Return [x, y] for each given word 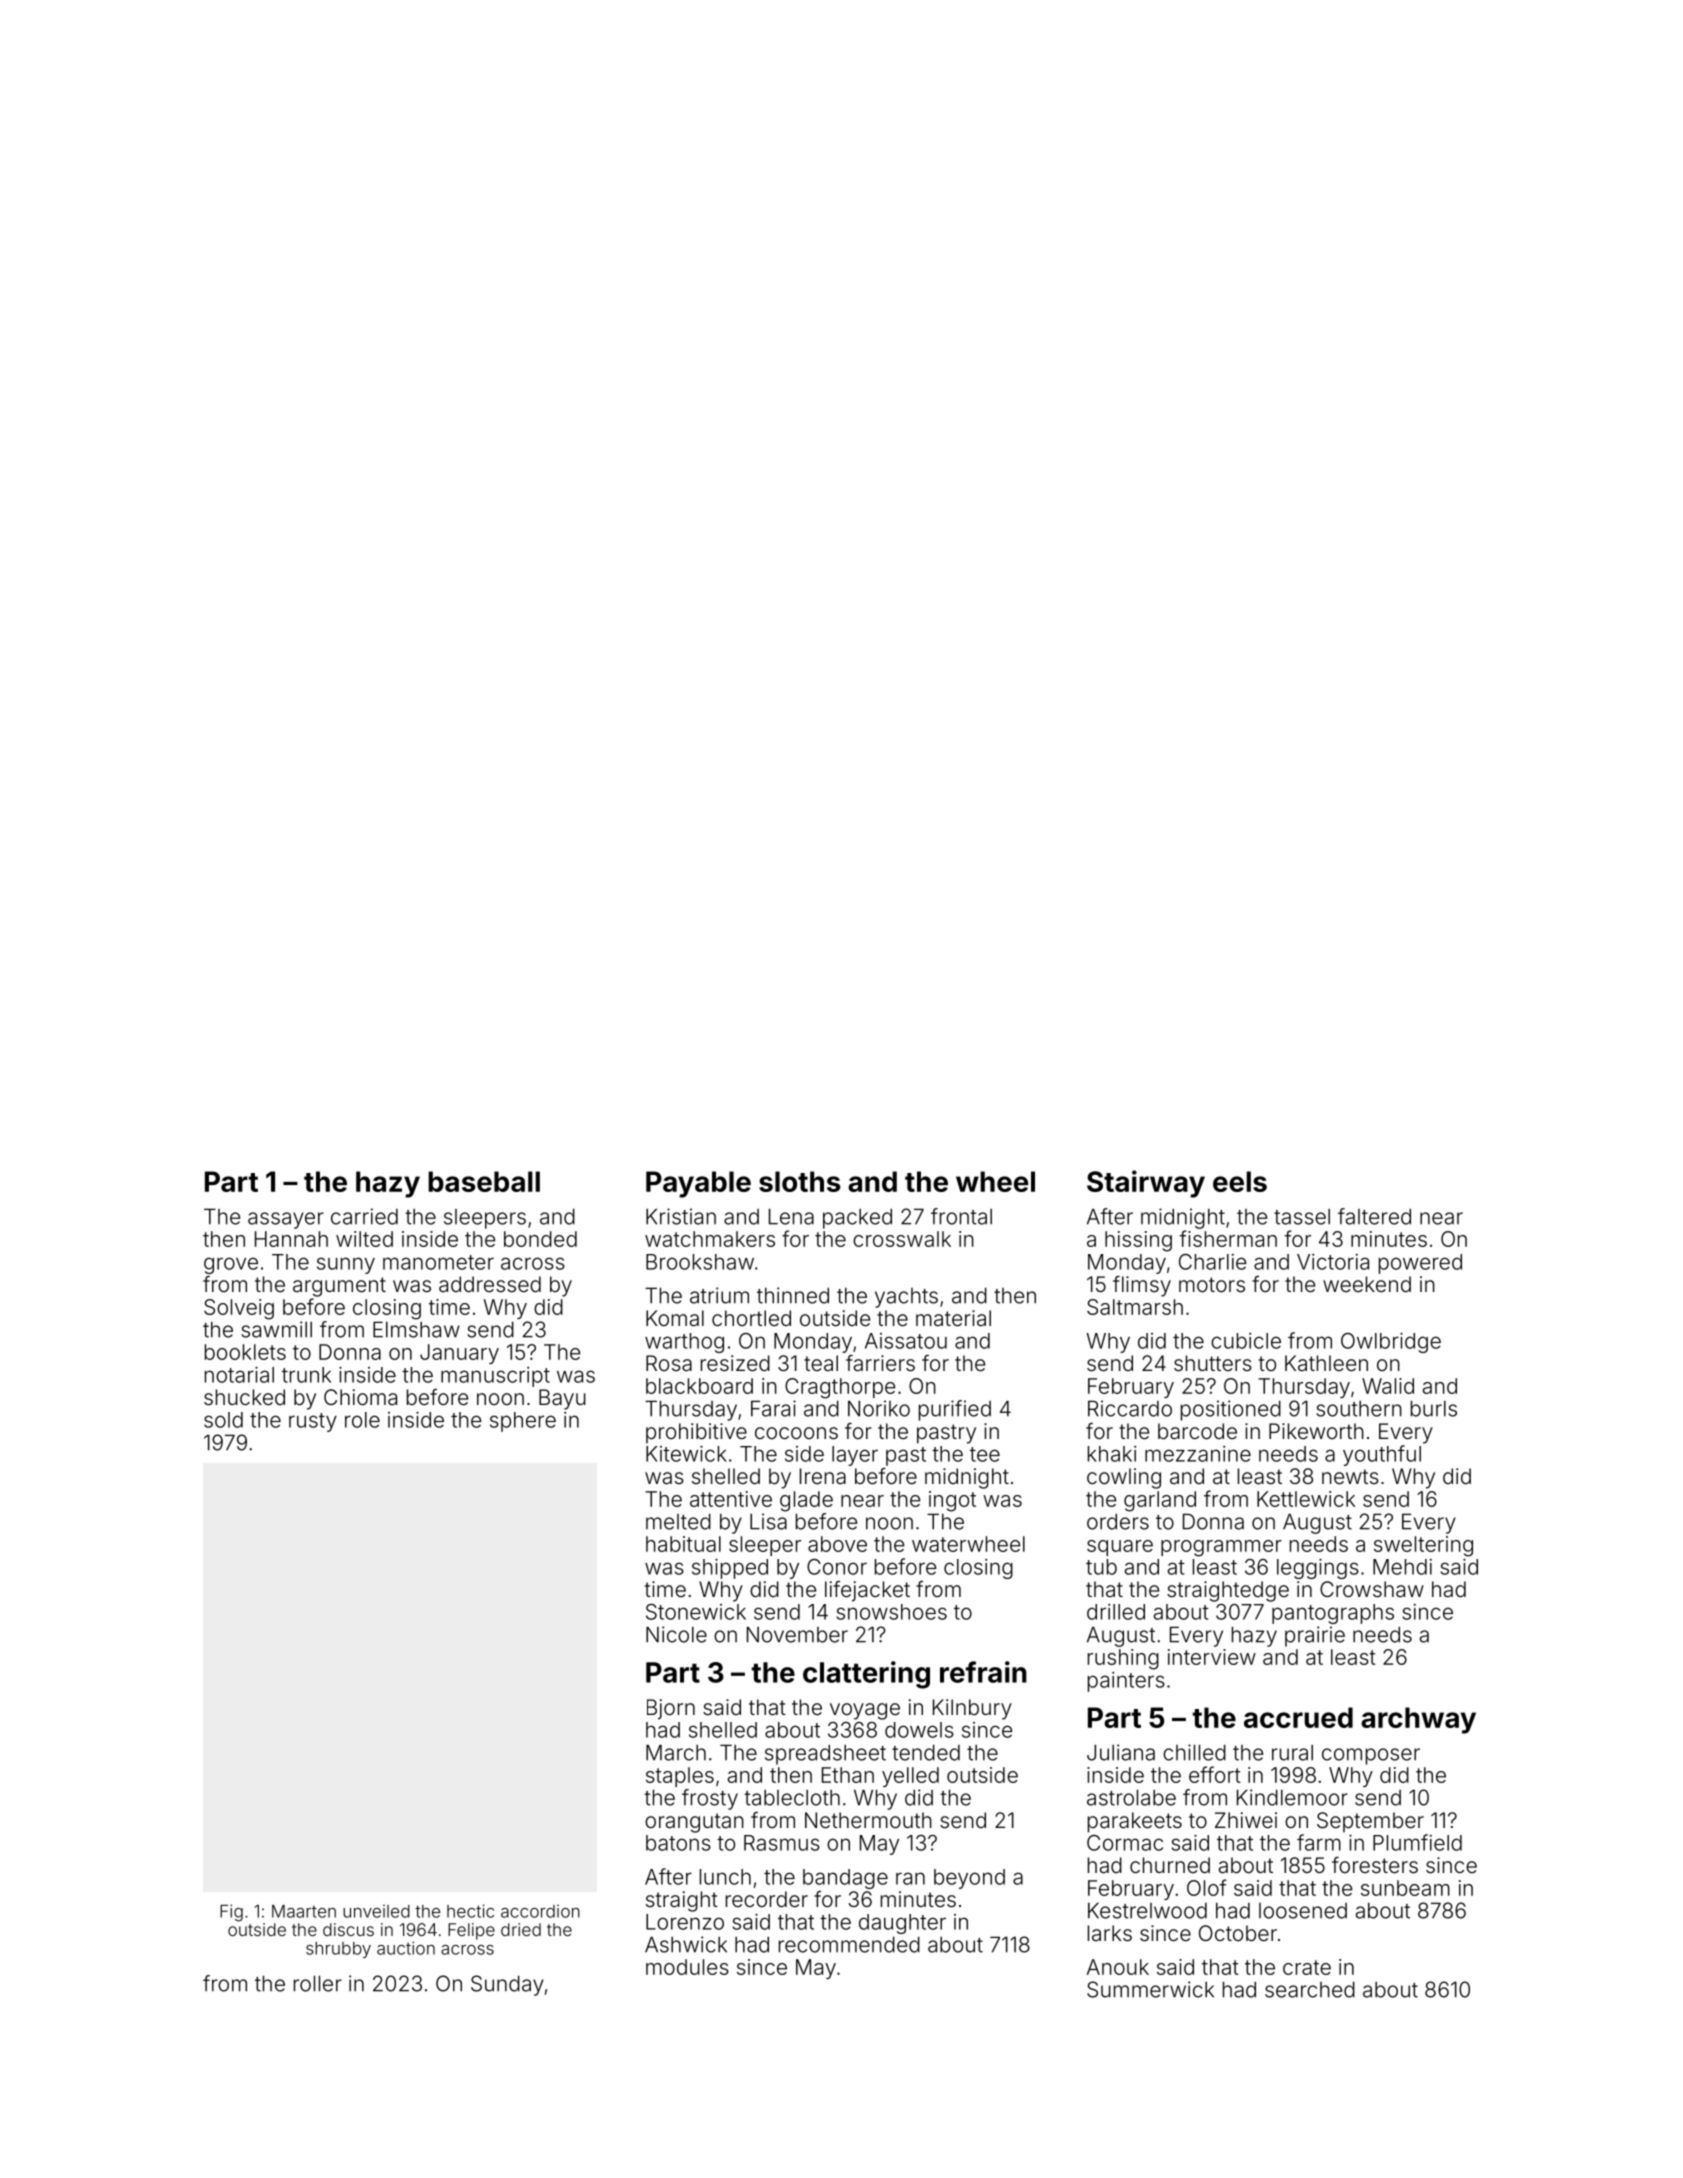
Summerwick [1150, 1989]
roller [318, 1983]
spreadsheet [825, 1754]
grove [231, 1265]
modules [687, 1967]
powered [1420, 1264]
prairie [1315, 1636]
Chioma [360, 1397]
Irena [823, 1476]
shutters [1213, 1363]
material [953, 1318]
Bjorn [671, 1709]
